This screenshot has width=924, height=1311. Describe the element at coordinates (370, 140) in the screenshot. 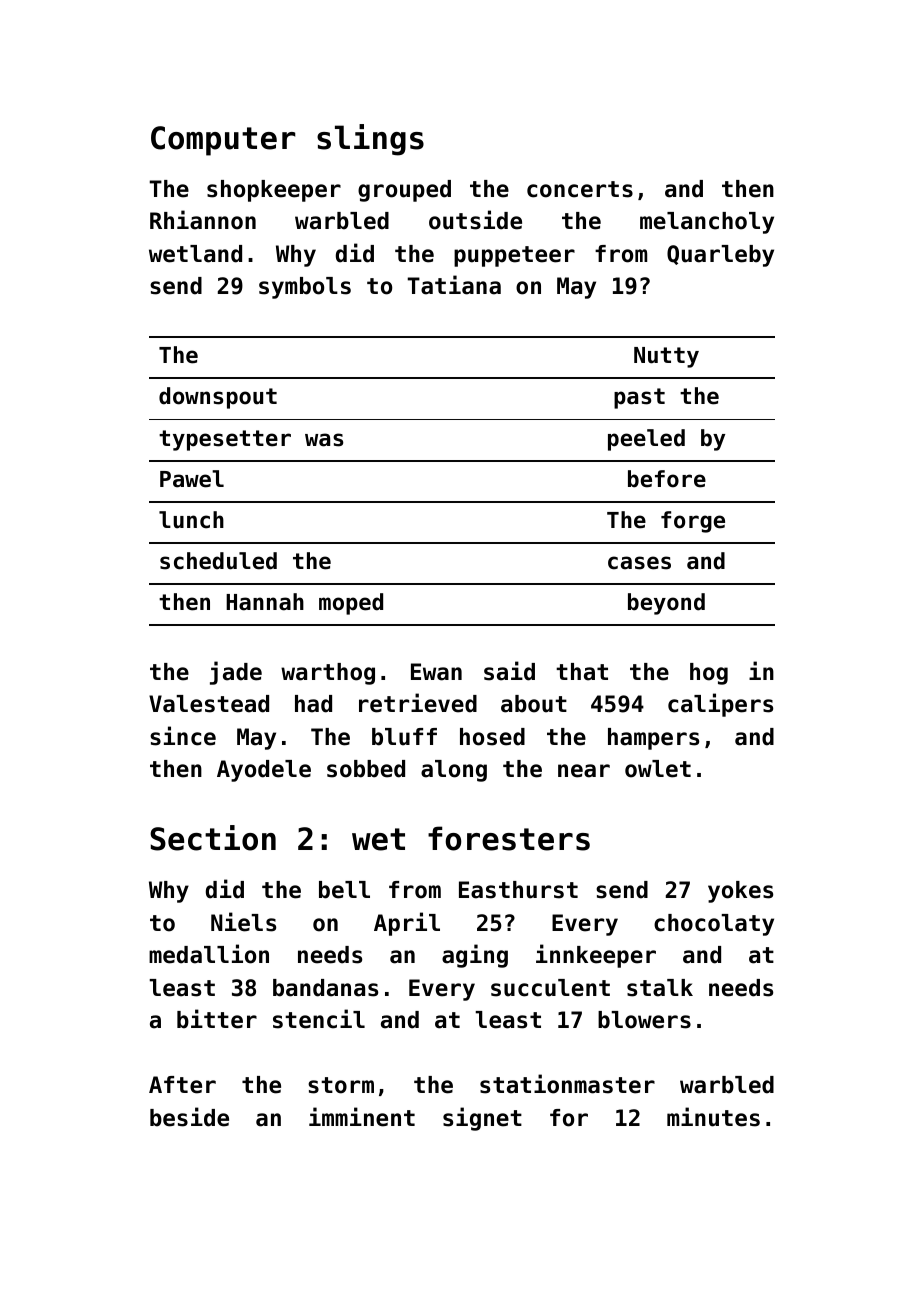

I see `slings` at that location.
